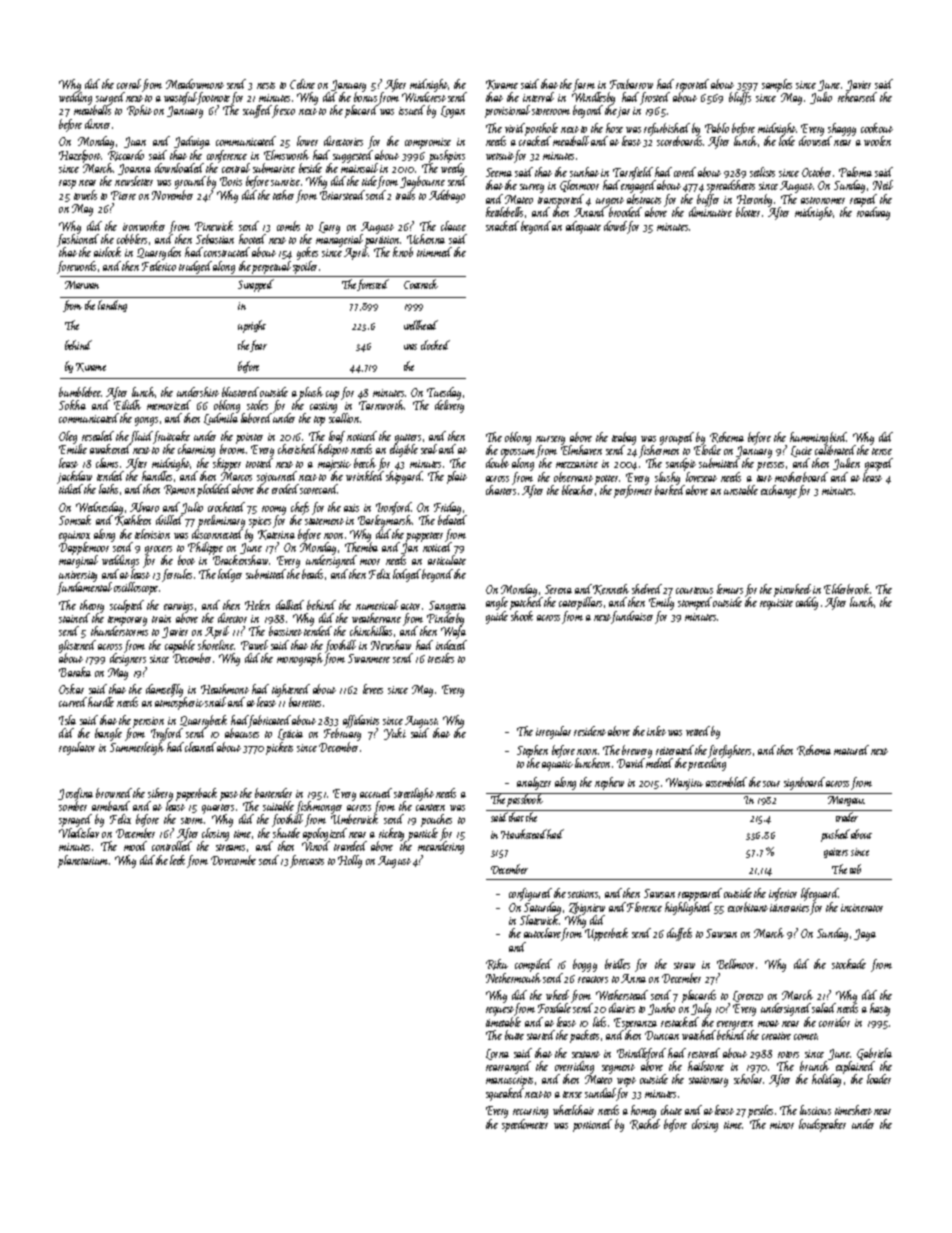 The height and width of the screenshot is (1233, 952). Describe the element at coordinates (710, 212) in the screenshot. I see `diminutive` at that location.
